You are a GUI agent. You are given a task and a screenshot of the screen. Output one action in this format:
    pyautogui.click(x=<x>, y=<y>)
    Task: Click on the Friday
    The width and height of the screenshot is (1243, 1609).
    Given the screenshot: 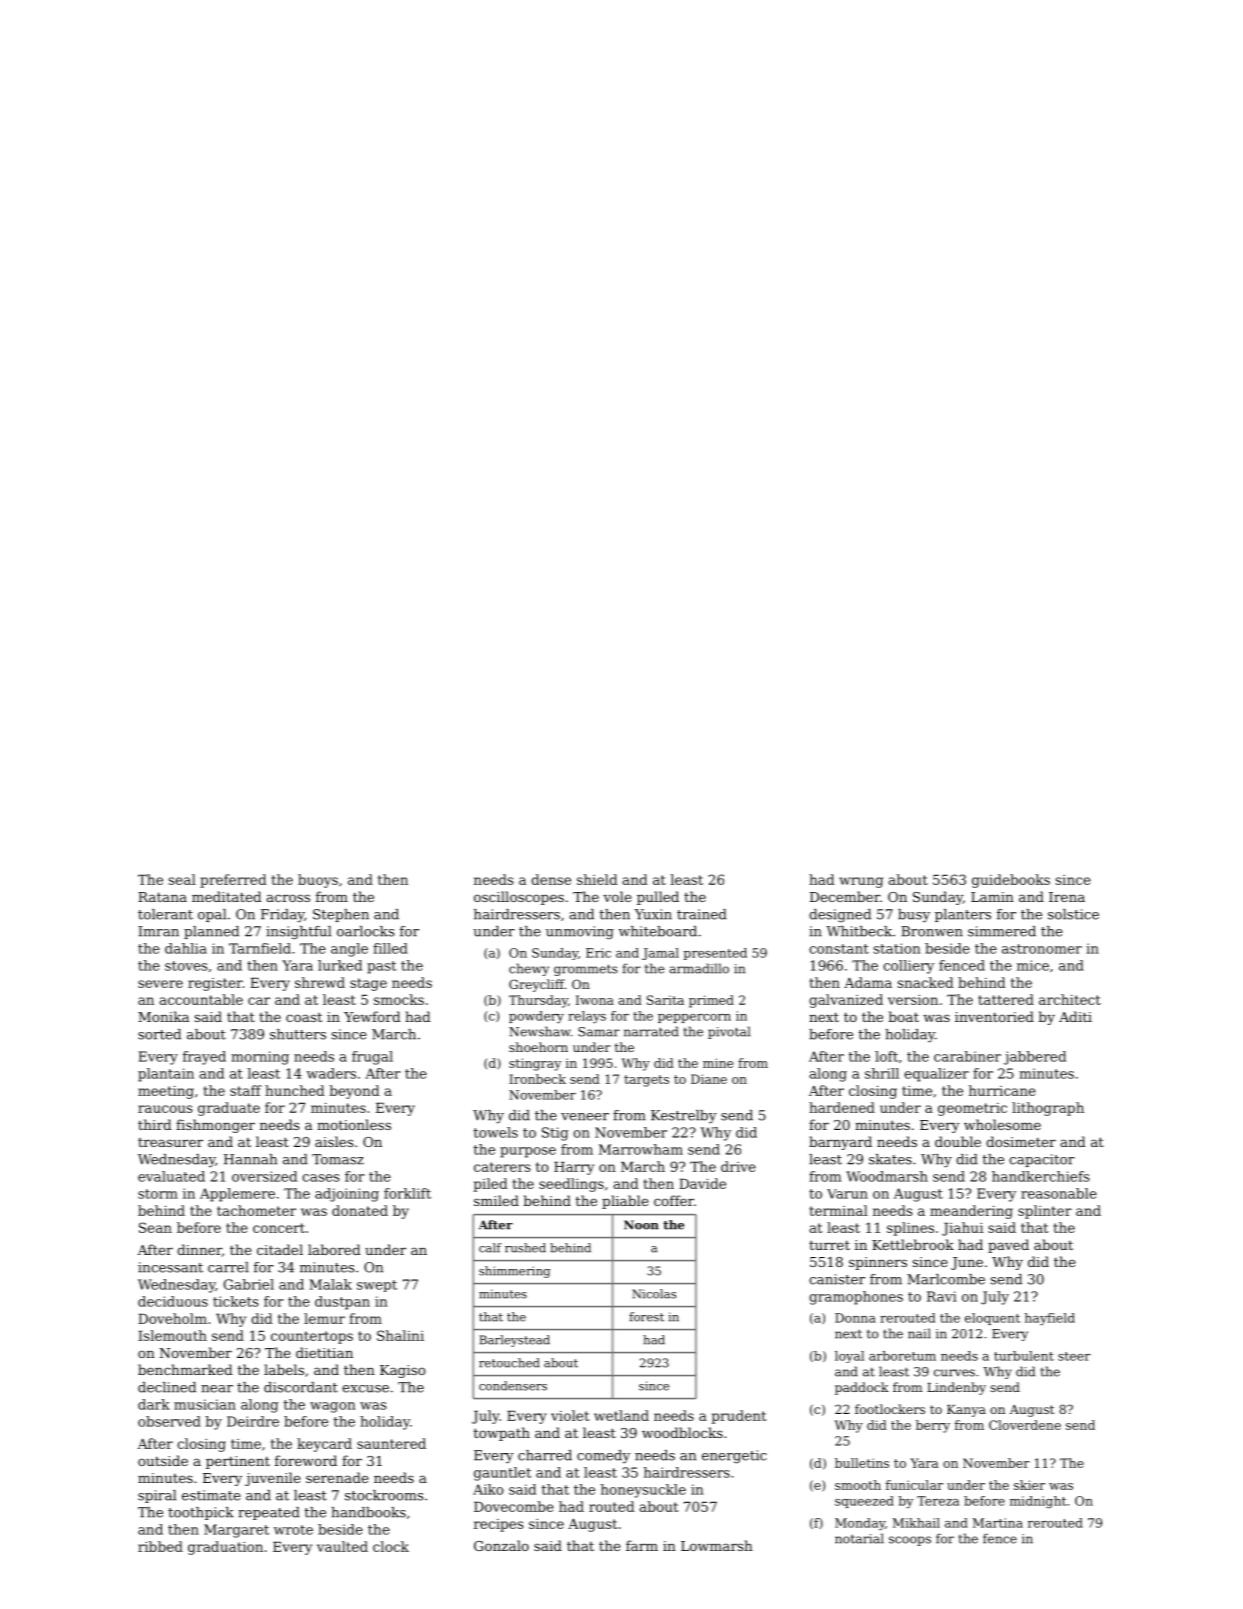 What is the action you would take?
    pyautogui.click(x=282, y=916)
